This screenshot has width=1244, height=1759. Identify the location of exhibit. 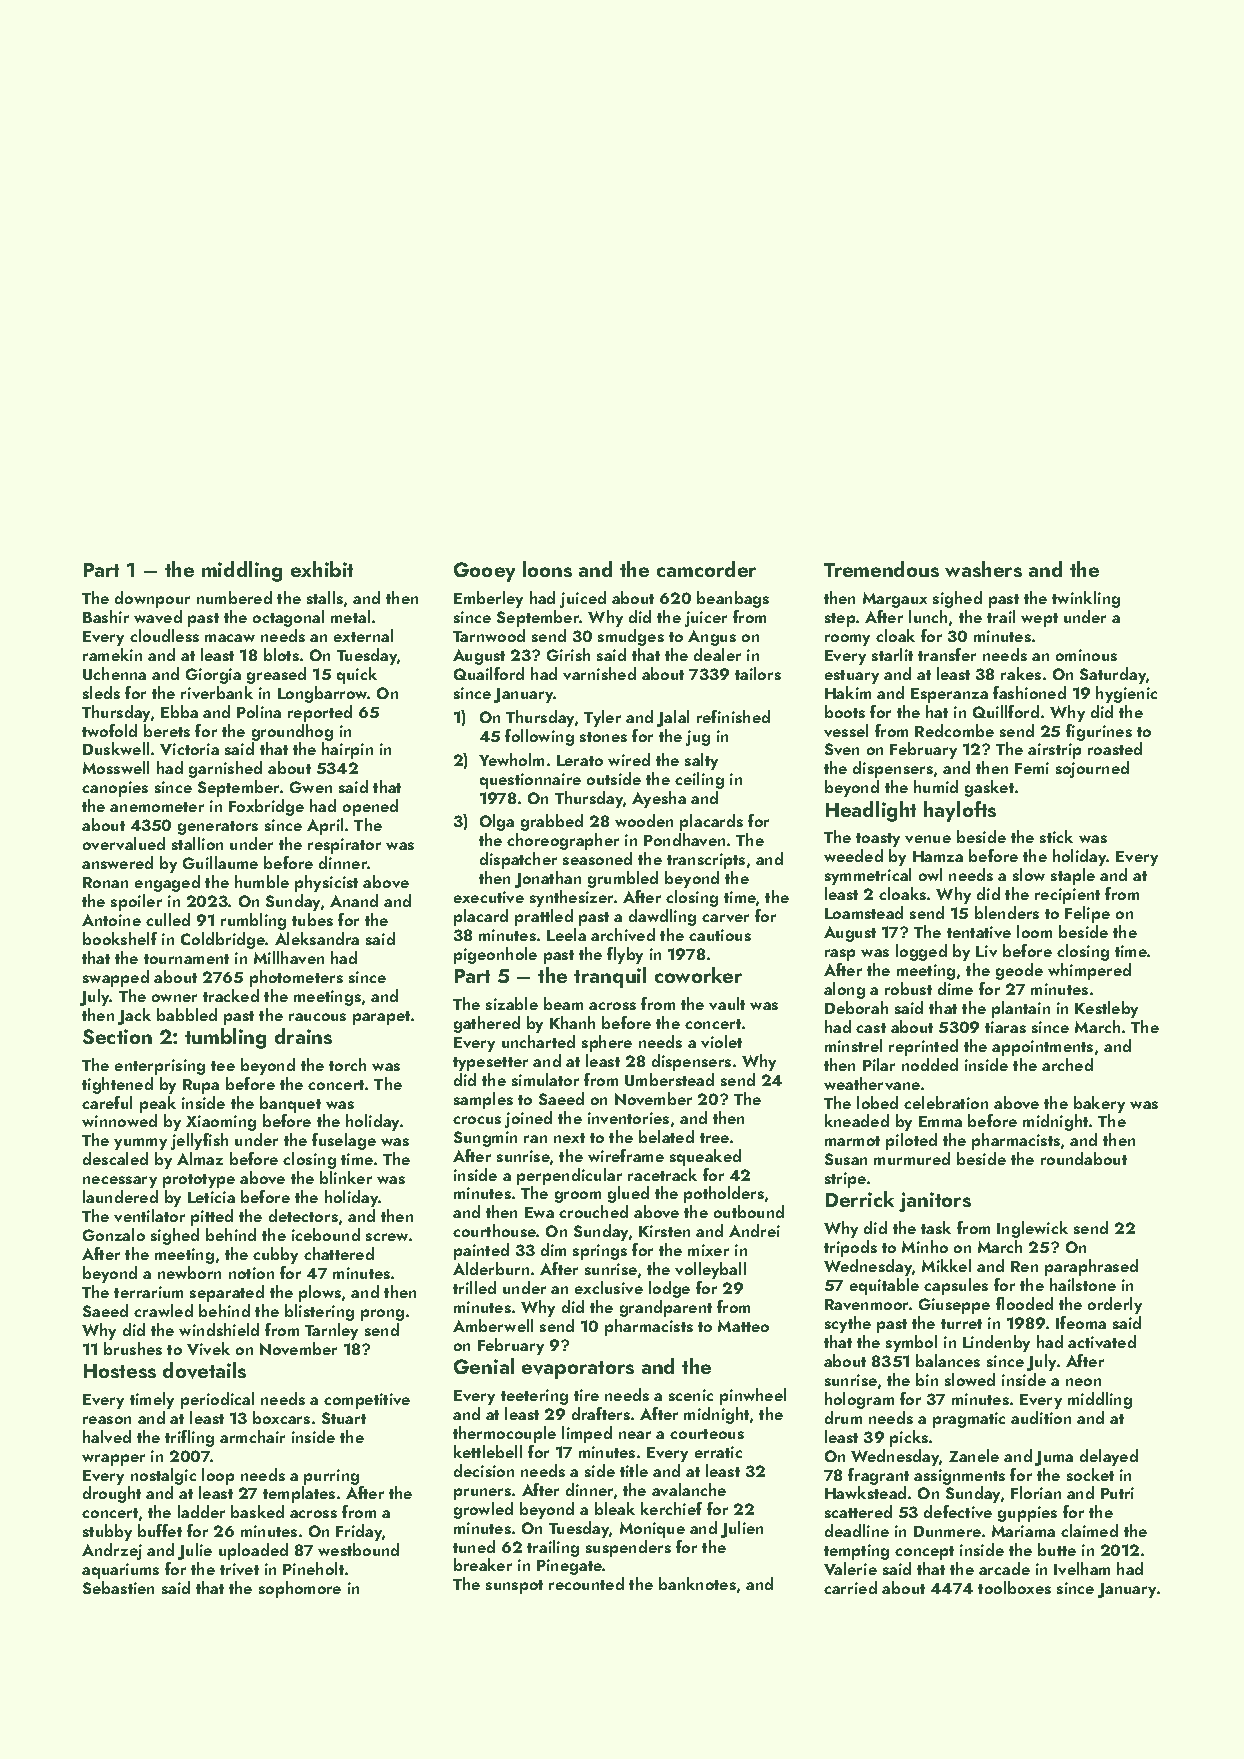
(322, 569).
